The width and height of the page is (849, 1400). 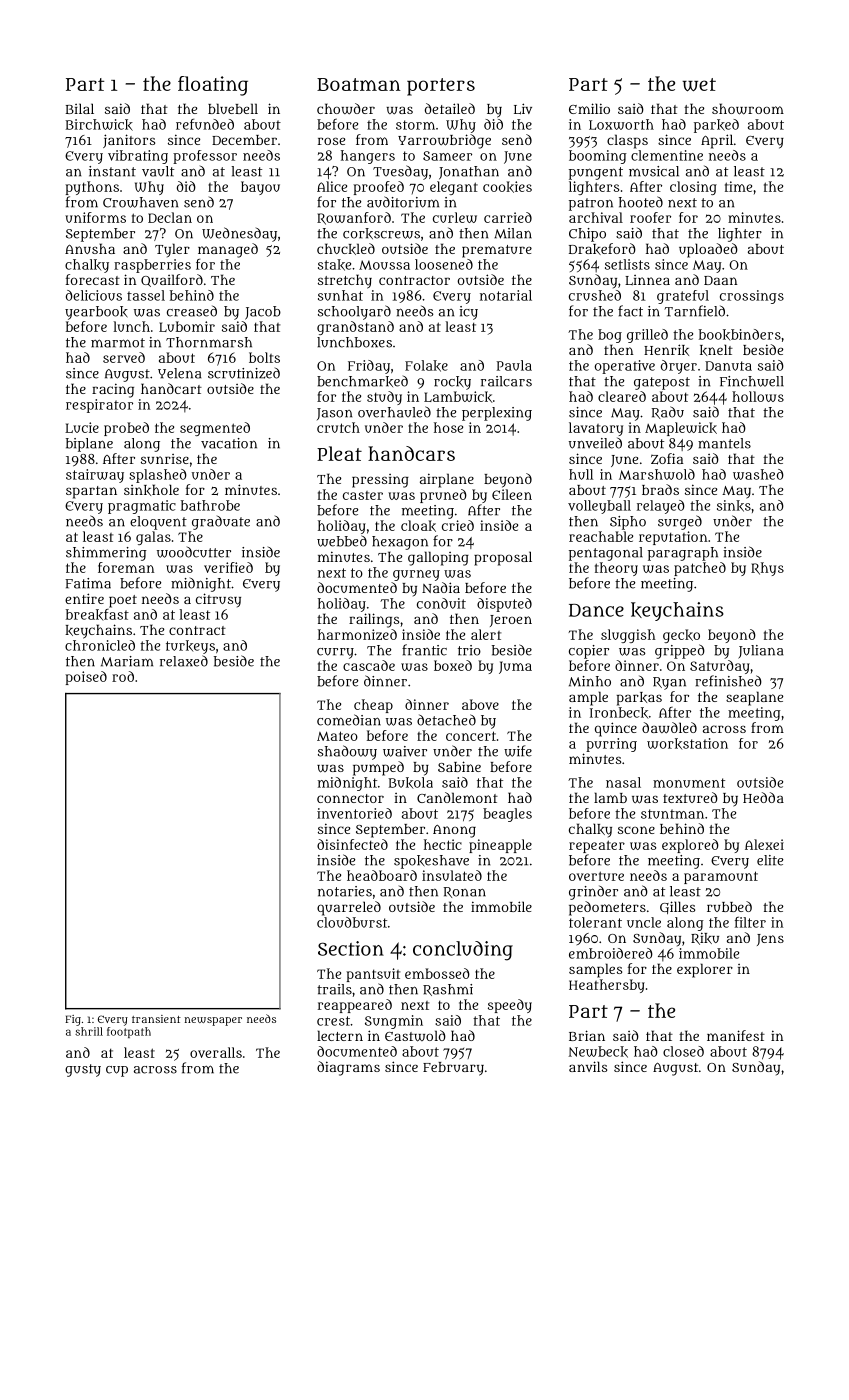 What do you see at coordinates (418, 526) in the page?
I see `cloak` at bounding box center [418, 526].
